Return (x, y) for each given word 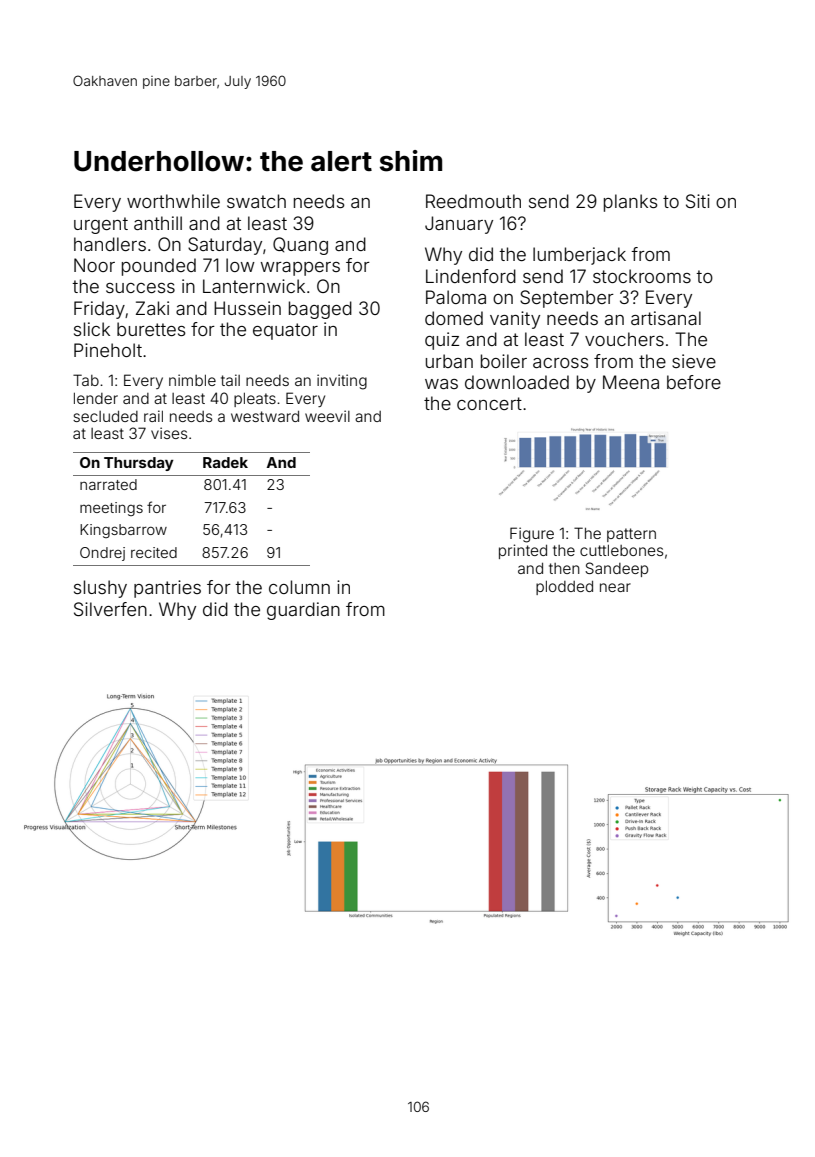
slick (92, 329)
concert (489, 403)
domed (454, 318)
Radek (225, 462)
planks (631, 203)
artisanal (666, 318)
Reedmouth (473, 201)
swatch (256, 201)
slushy (100, 589)
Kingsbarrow (123, 531)
